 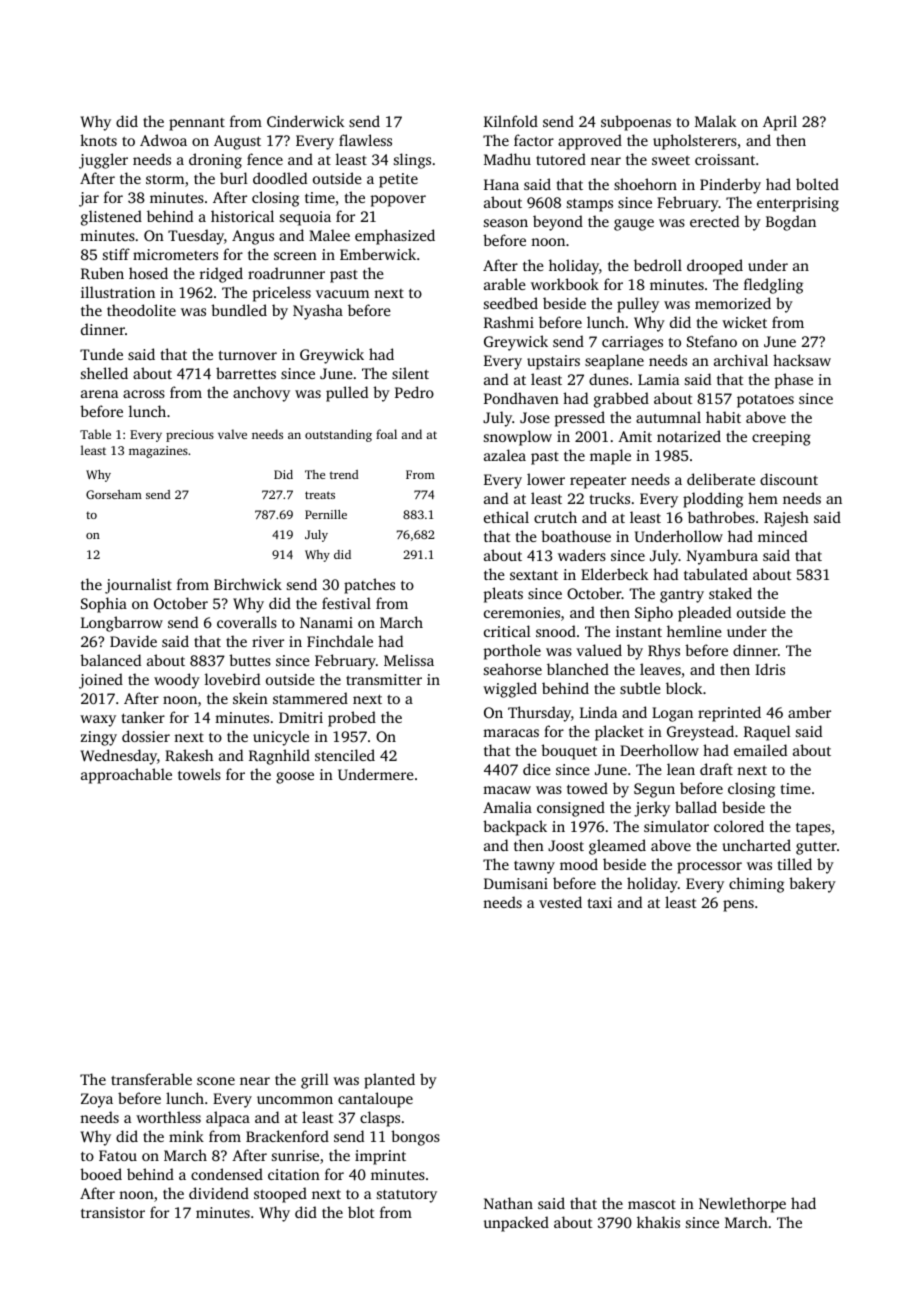 I want to click on flawless, so click(x=365, y=140).
